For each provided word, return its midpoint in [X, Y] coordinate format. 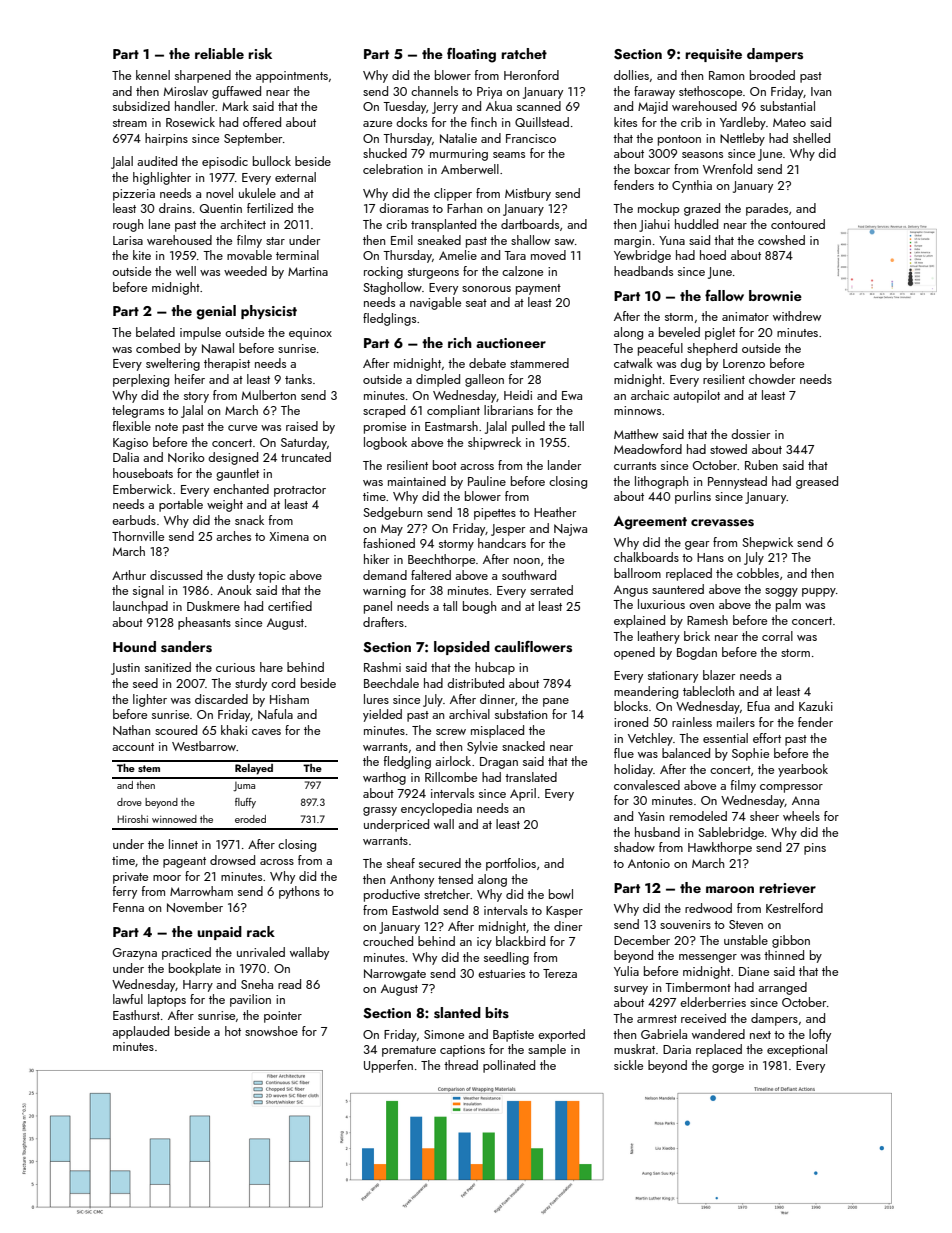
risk [260, 54]
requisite [713, 55]
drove [129, 802]
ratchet [524, 53]
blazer [719, 675]
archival [469, 714]
